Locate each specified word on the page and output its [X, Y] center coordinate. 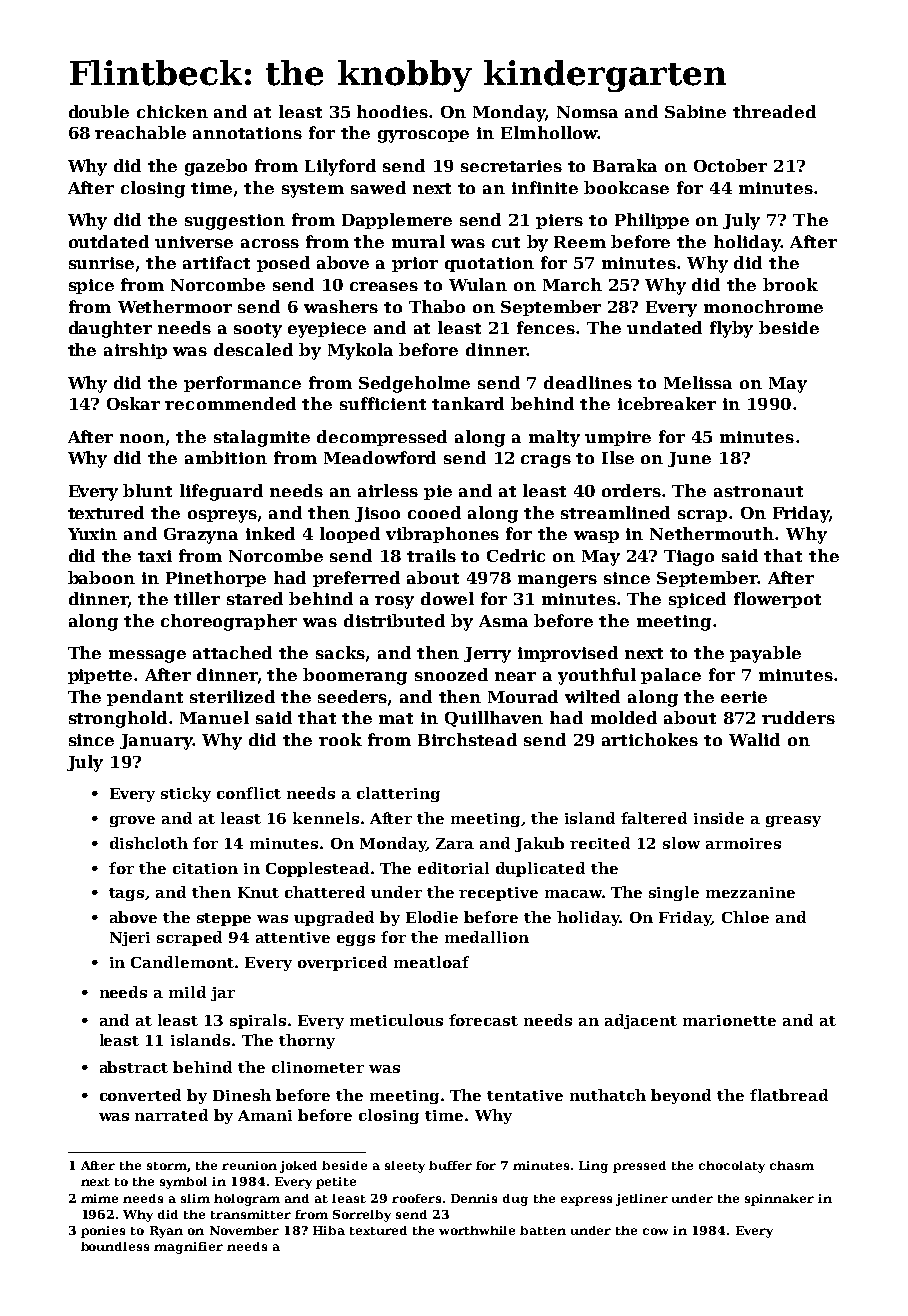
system [313, 190]
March [572, 284]
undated [664, 327]
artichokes [650, 739]
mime [99, 1198]
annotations [247, 133]
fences [546, 327]
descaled [253, 349]
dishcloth [149, 843]
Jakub [539, 844]
